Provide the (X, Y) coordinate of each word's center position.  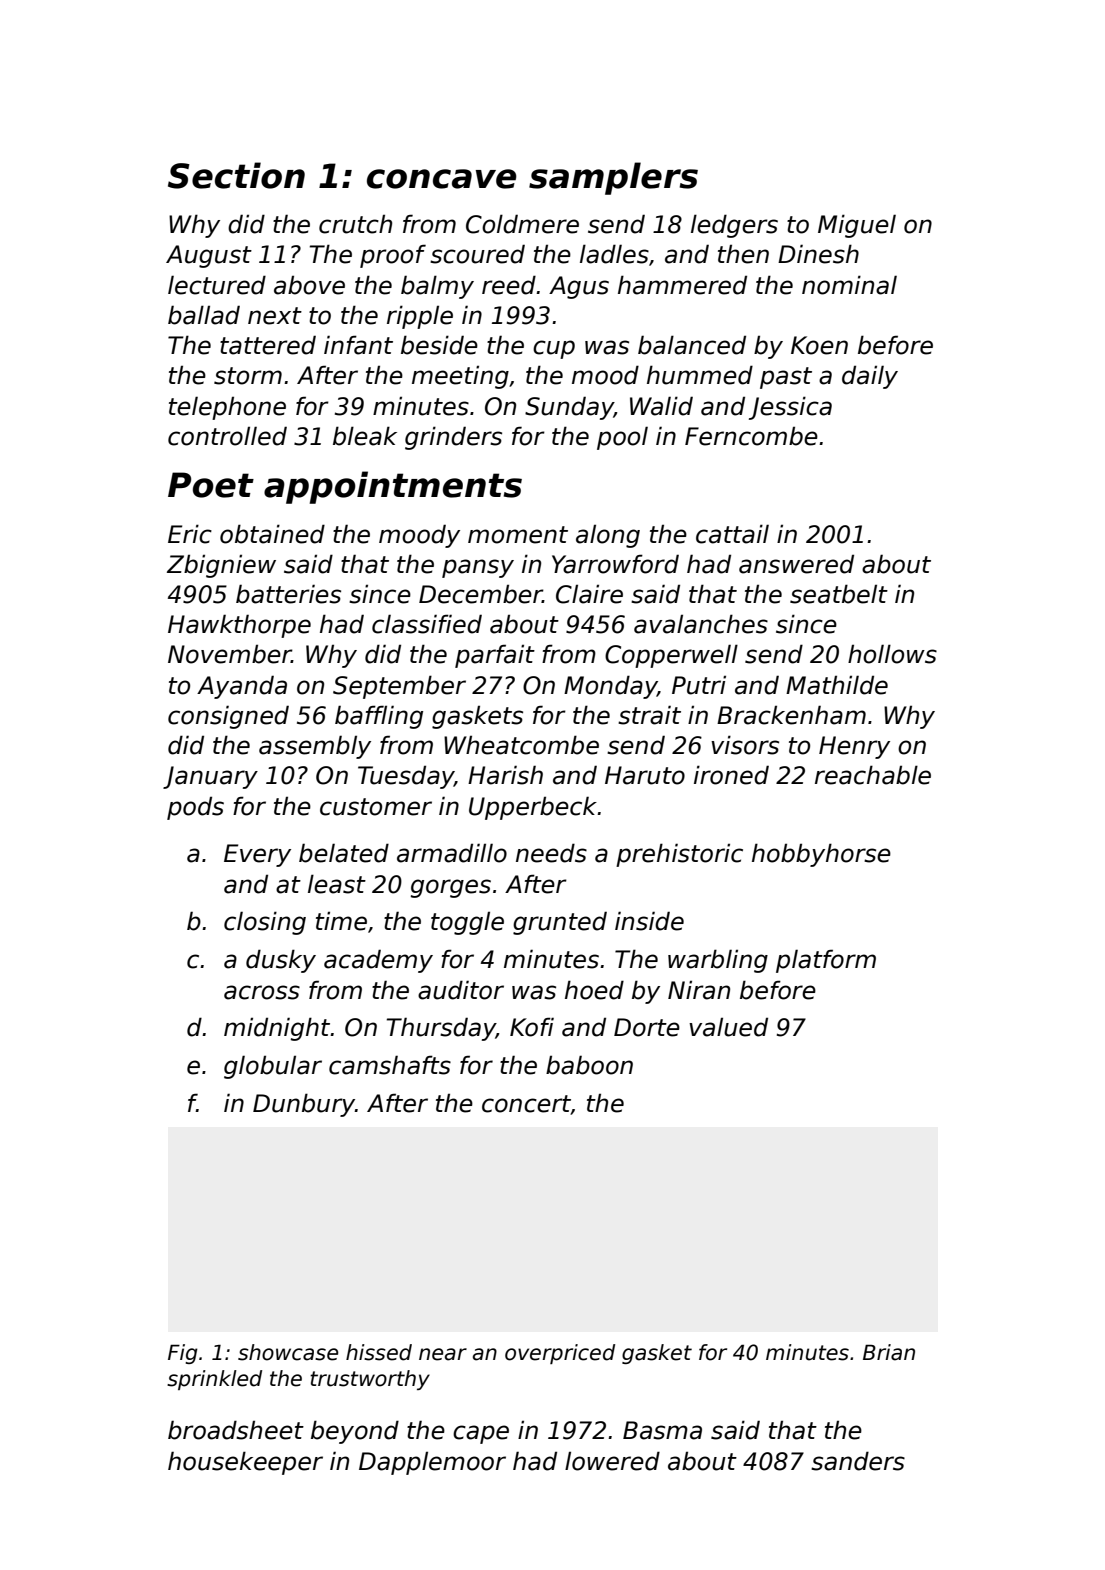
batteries (288, 594)
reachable (873, 775)
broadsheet (236, 1430)
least (337, 884)
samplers (613, 178)
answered (796, 564)
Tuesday (406, 777)
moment (518, 535)
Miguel (857, 226)
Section (236, 175)
